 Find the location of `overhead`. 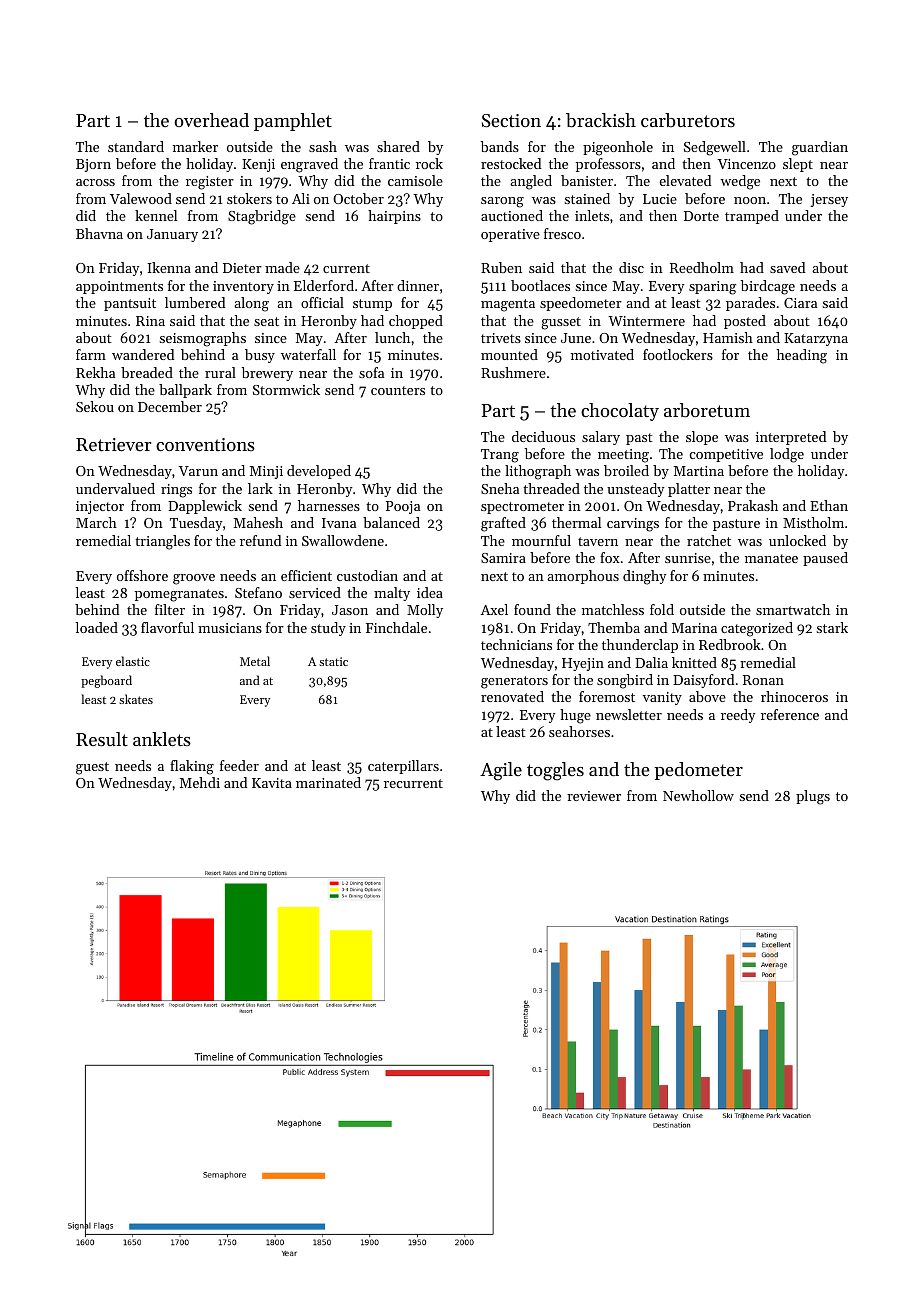

overhead is located at coordinates (211, 120).
